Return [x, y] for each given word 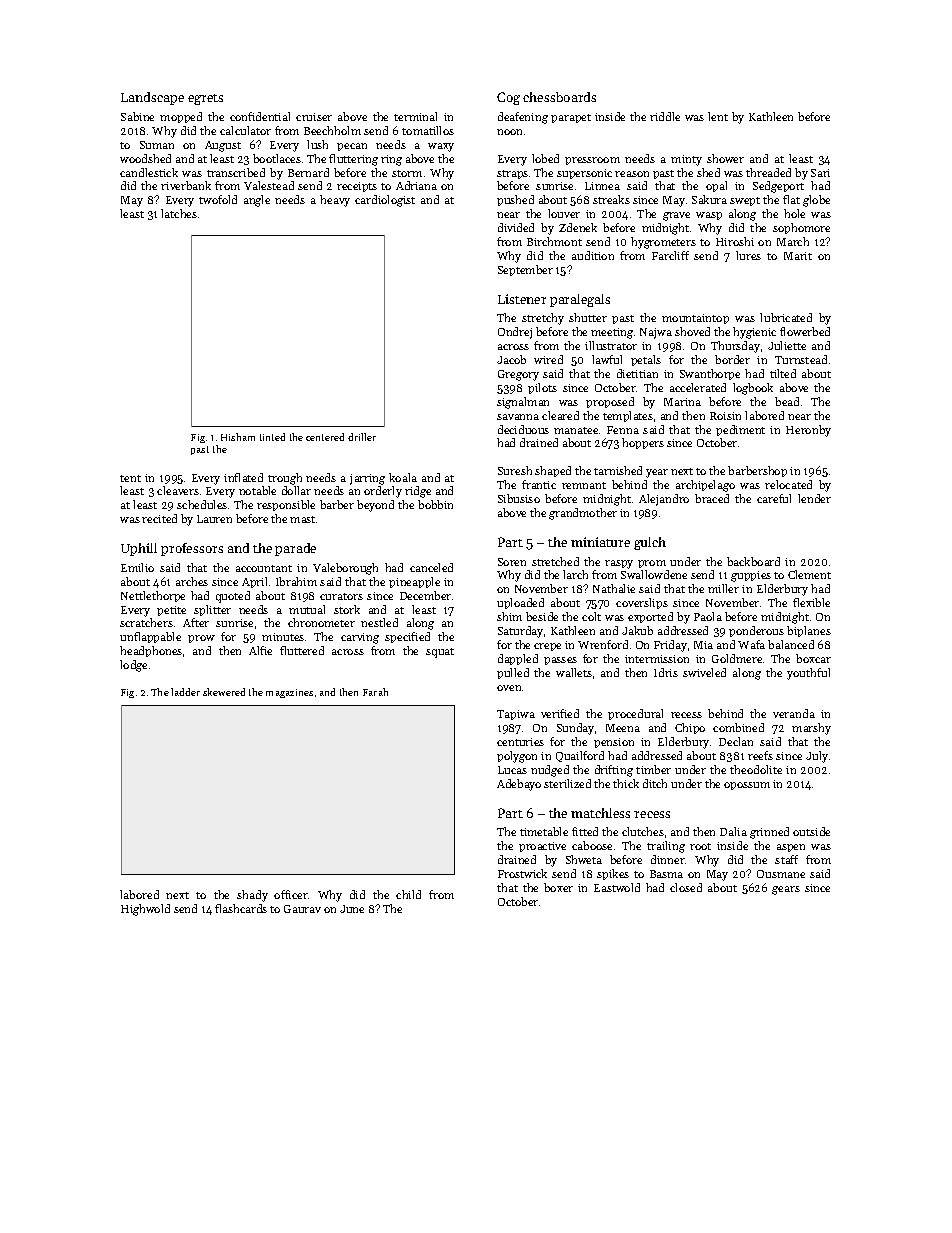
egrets [205, 99]
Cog [508, 98]
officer [291, 894]
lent [718, 116]
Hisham [238, 437]
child [408, 894]
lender [814, 498]
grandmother [583, 514]
